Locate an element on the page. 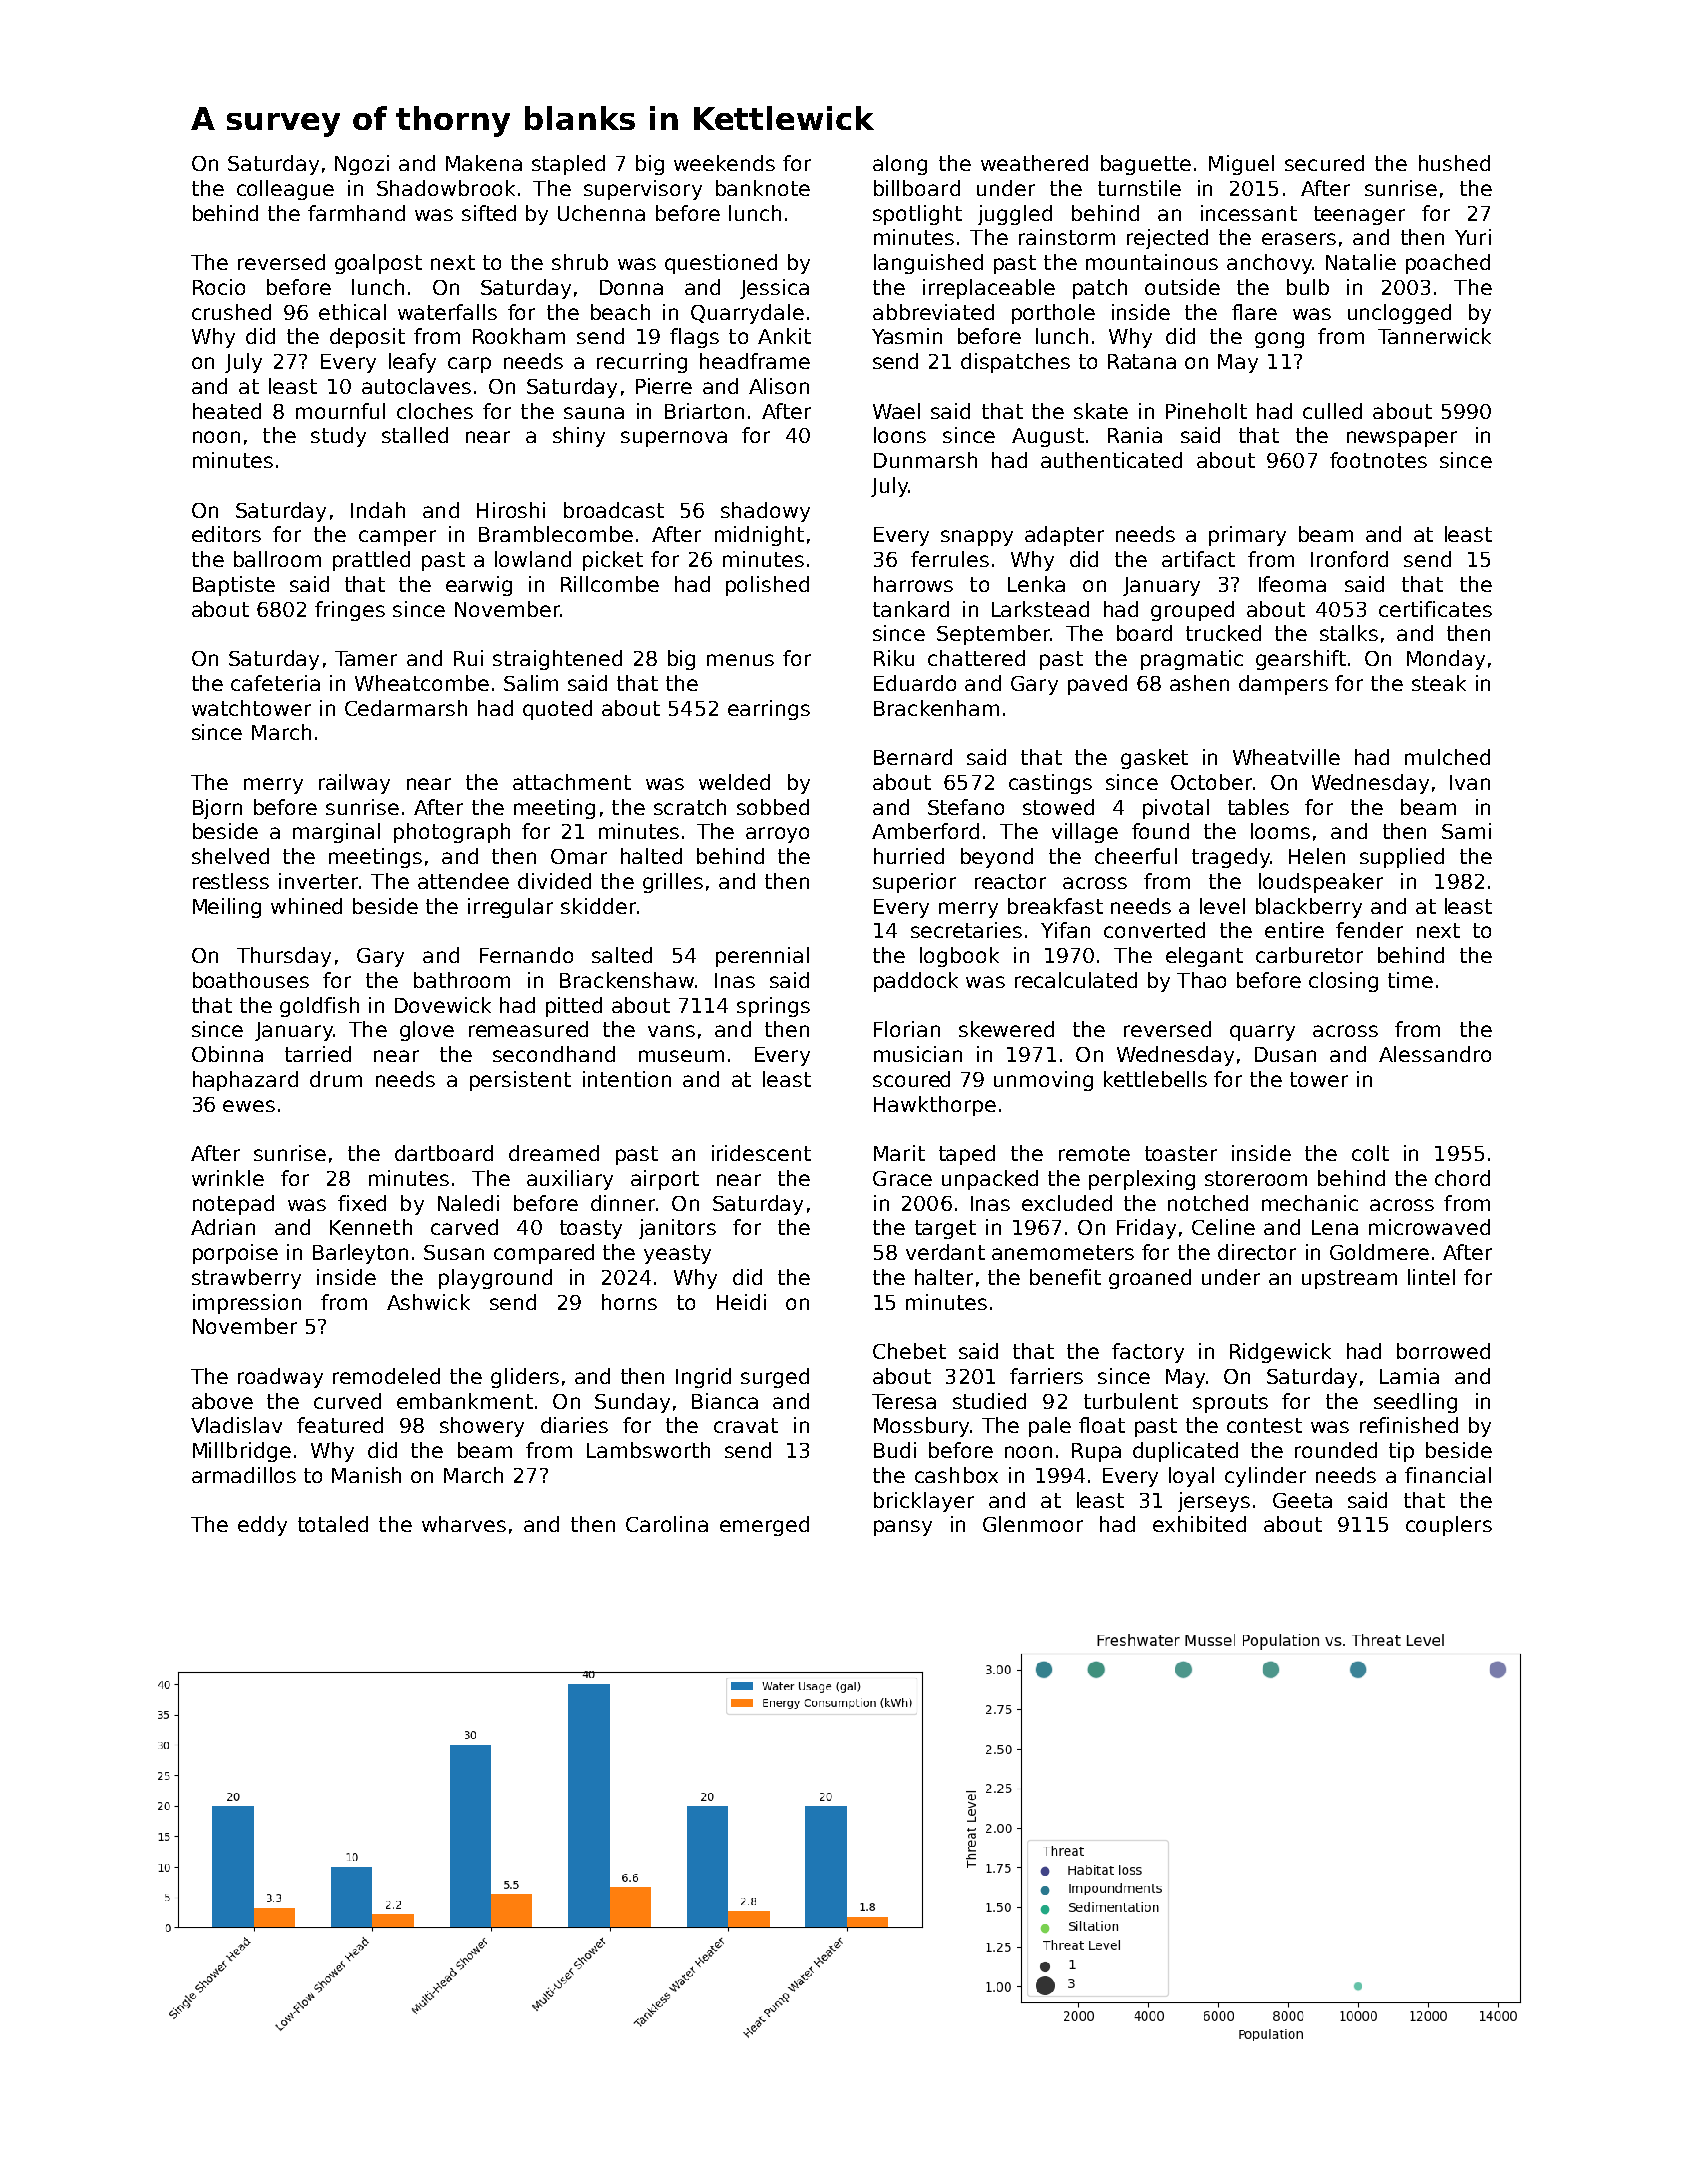 Image resolution: width=1683 pixels, height=2178 pixels. storeroom is located at coordinates (1256, 1178).
